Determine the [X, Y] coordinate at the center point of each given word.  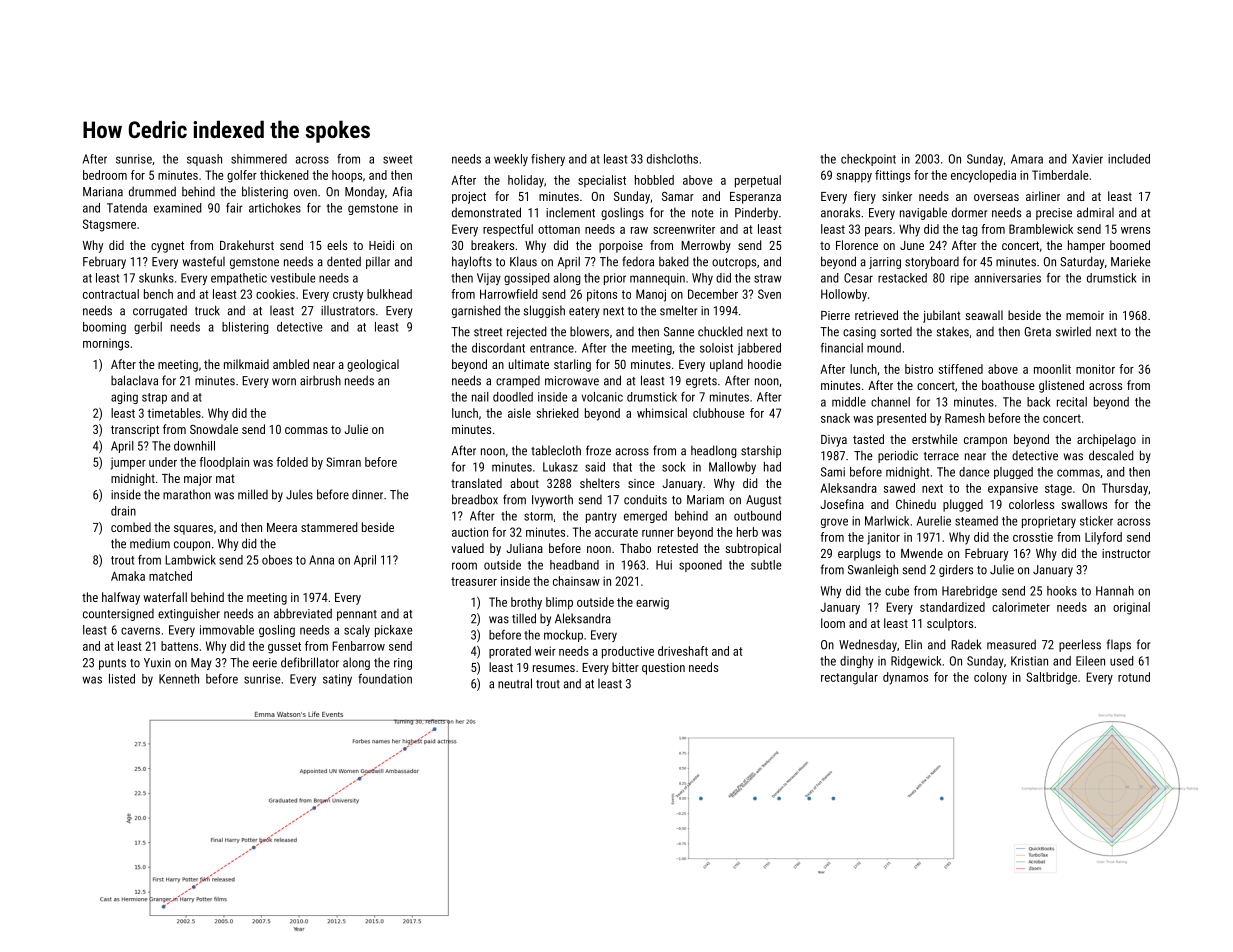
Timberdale [1060, 175]
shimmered [259, 159]
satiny [337, 680]
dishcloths [672, 159]
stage [1058, 490]
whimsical [662, 413]
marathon [187, 494]
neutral [515, 683]
